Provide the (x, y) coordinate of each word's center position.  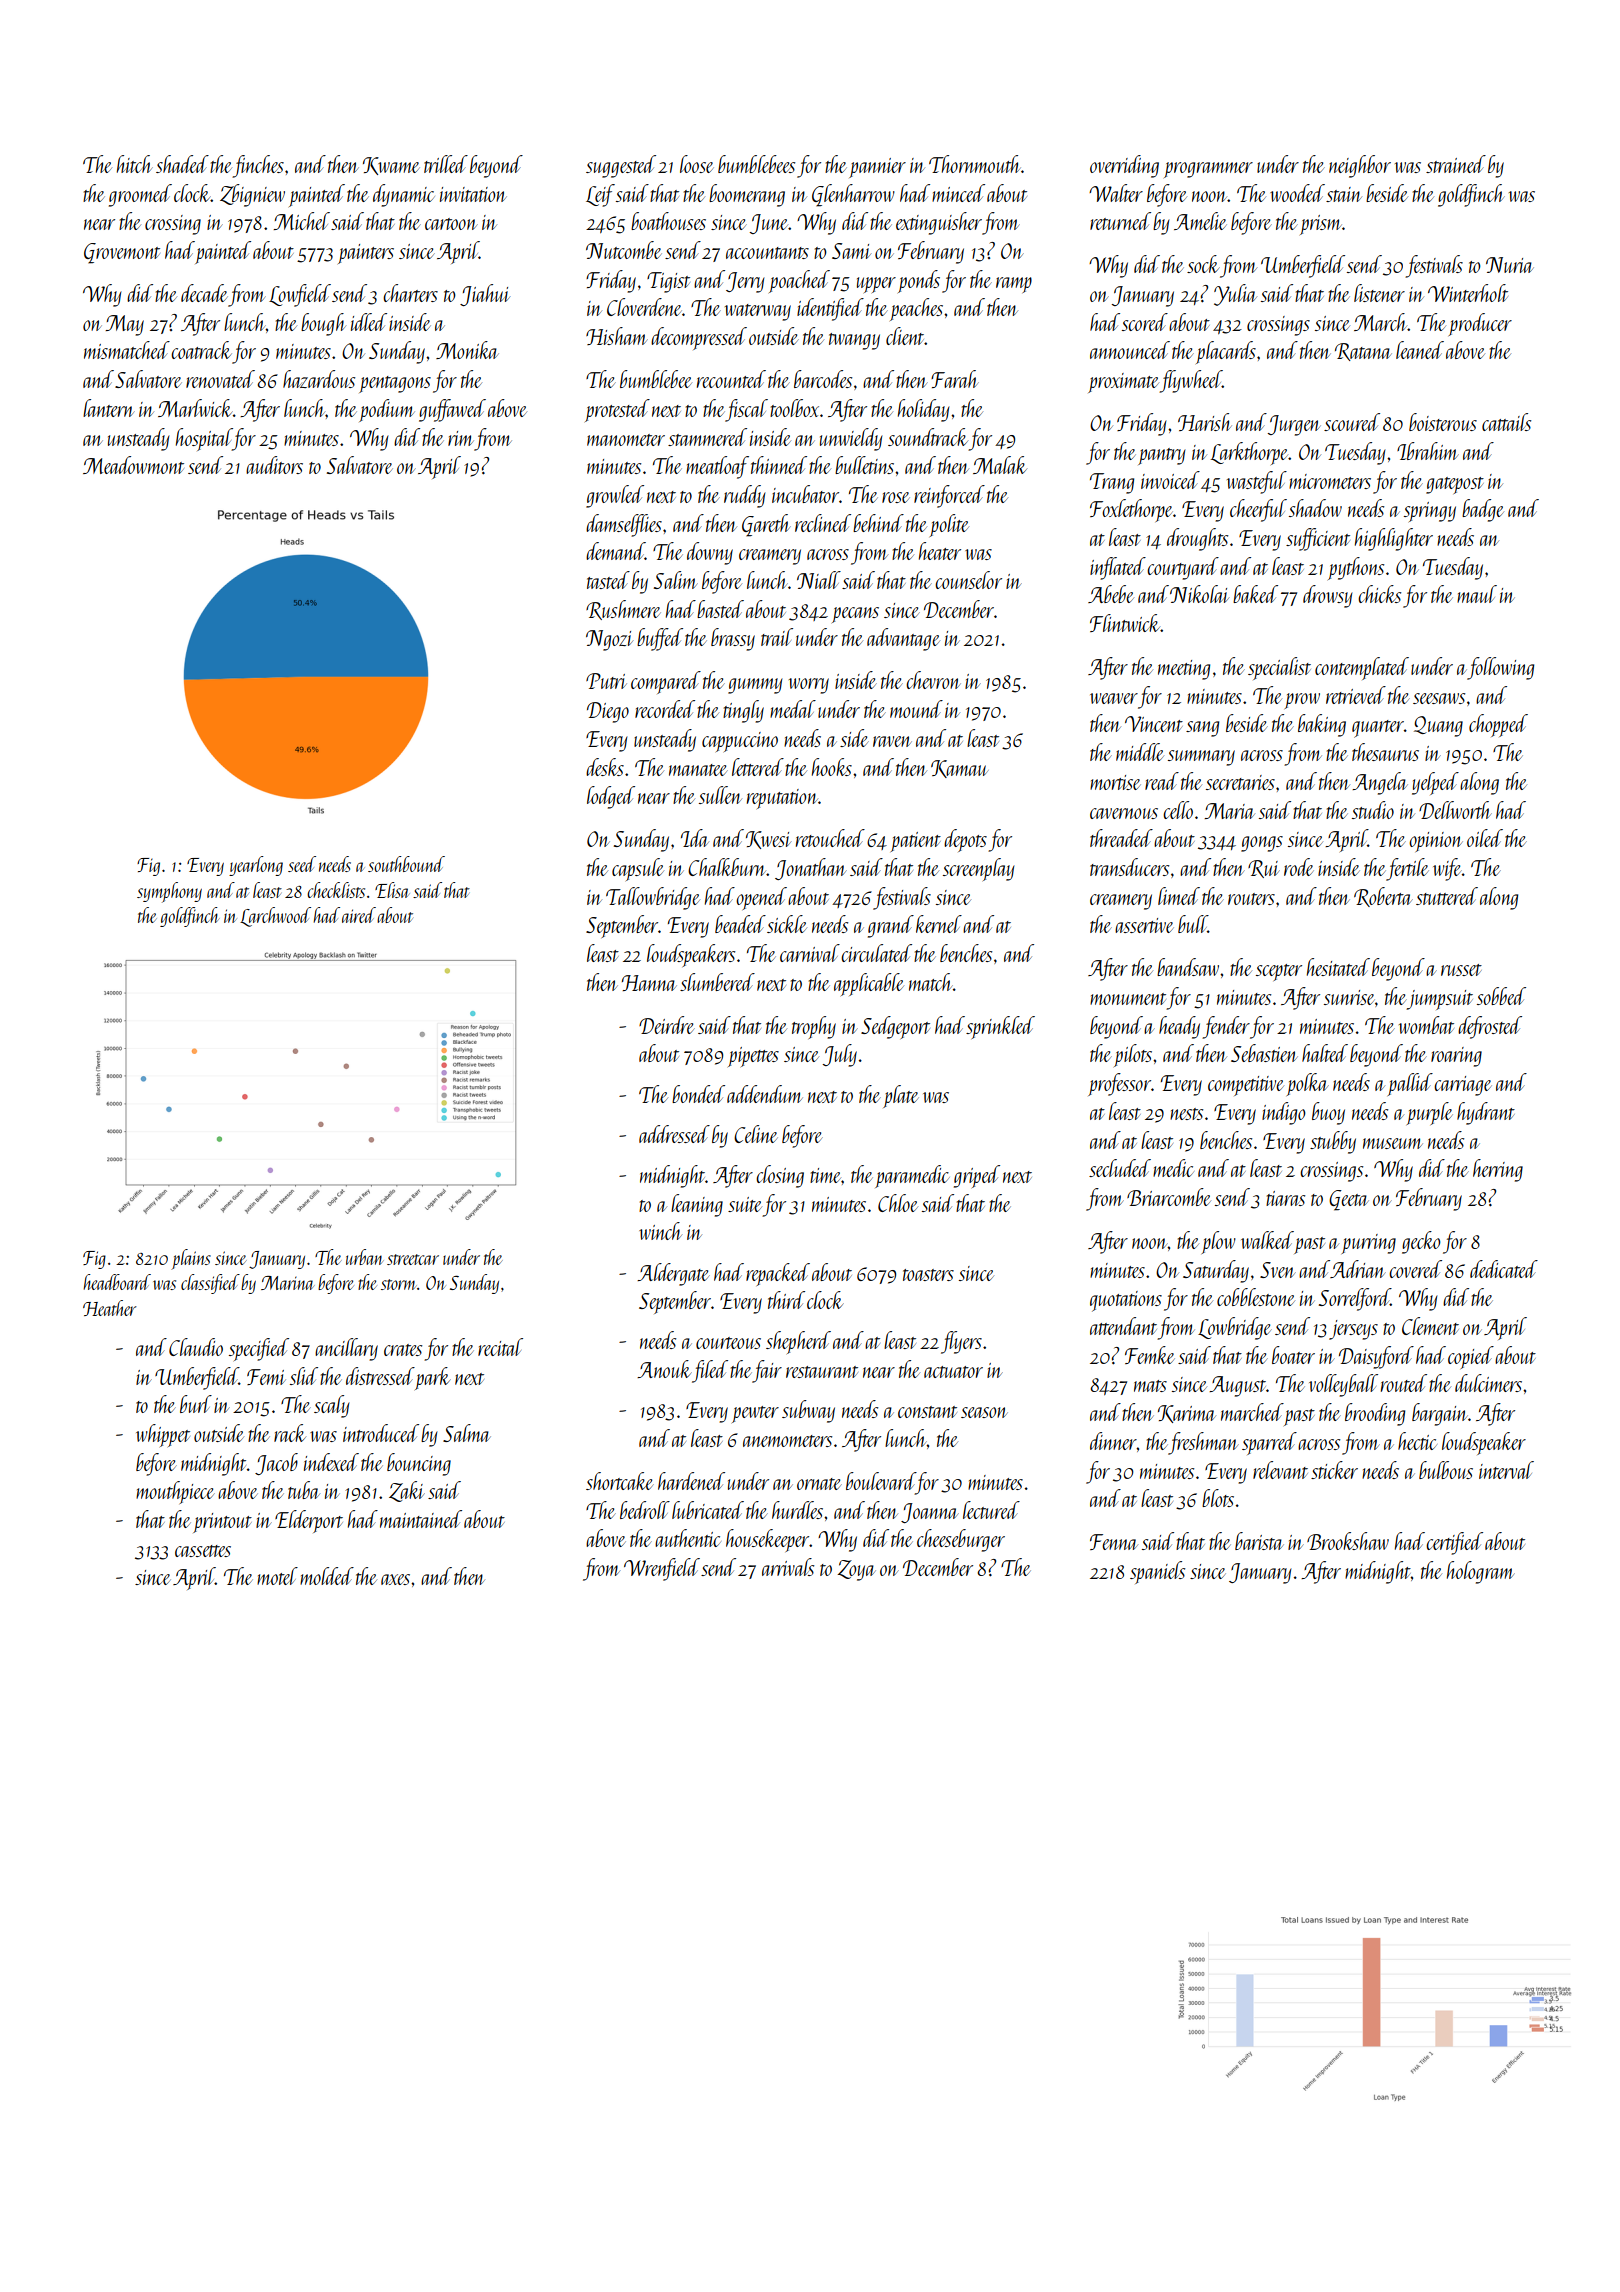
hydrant (1486, 1113)
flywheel (1190, 381)
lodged (611, 797)
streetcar (413, 1259)
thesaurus (1385, 752)
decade (204, 293)
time (825, 1175)
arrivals (788, 1567)
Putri (606, 681)
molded (327, 1576)
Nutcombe (624, 250)
